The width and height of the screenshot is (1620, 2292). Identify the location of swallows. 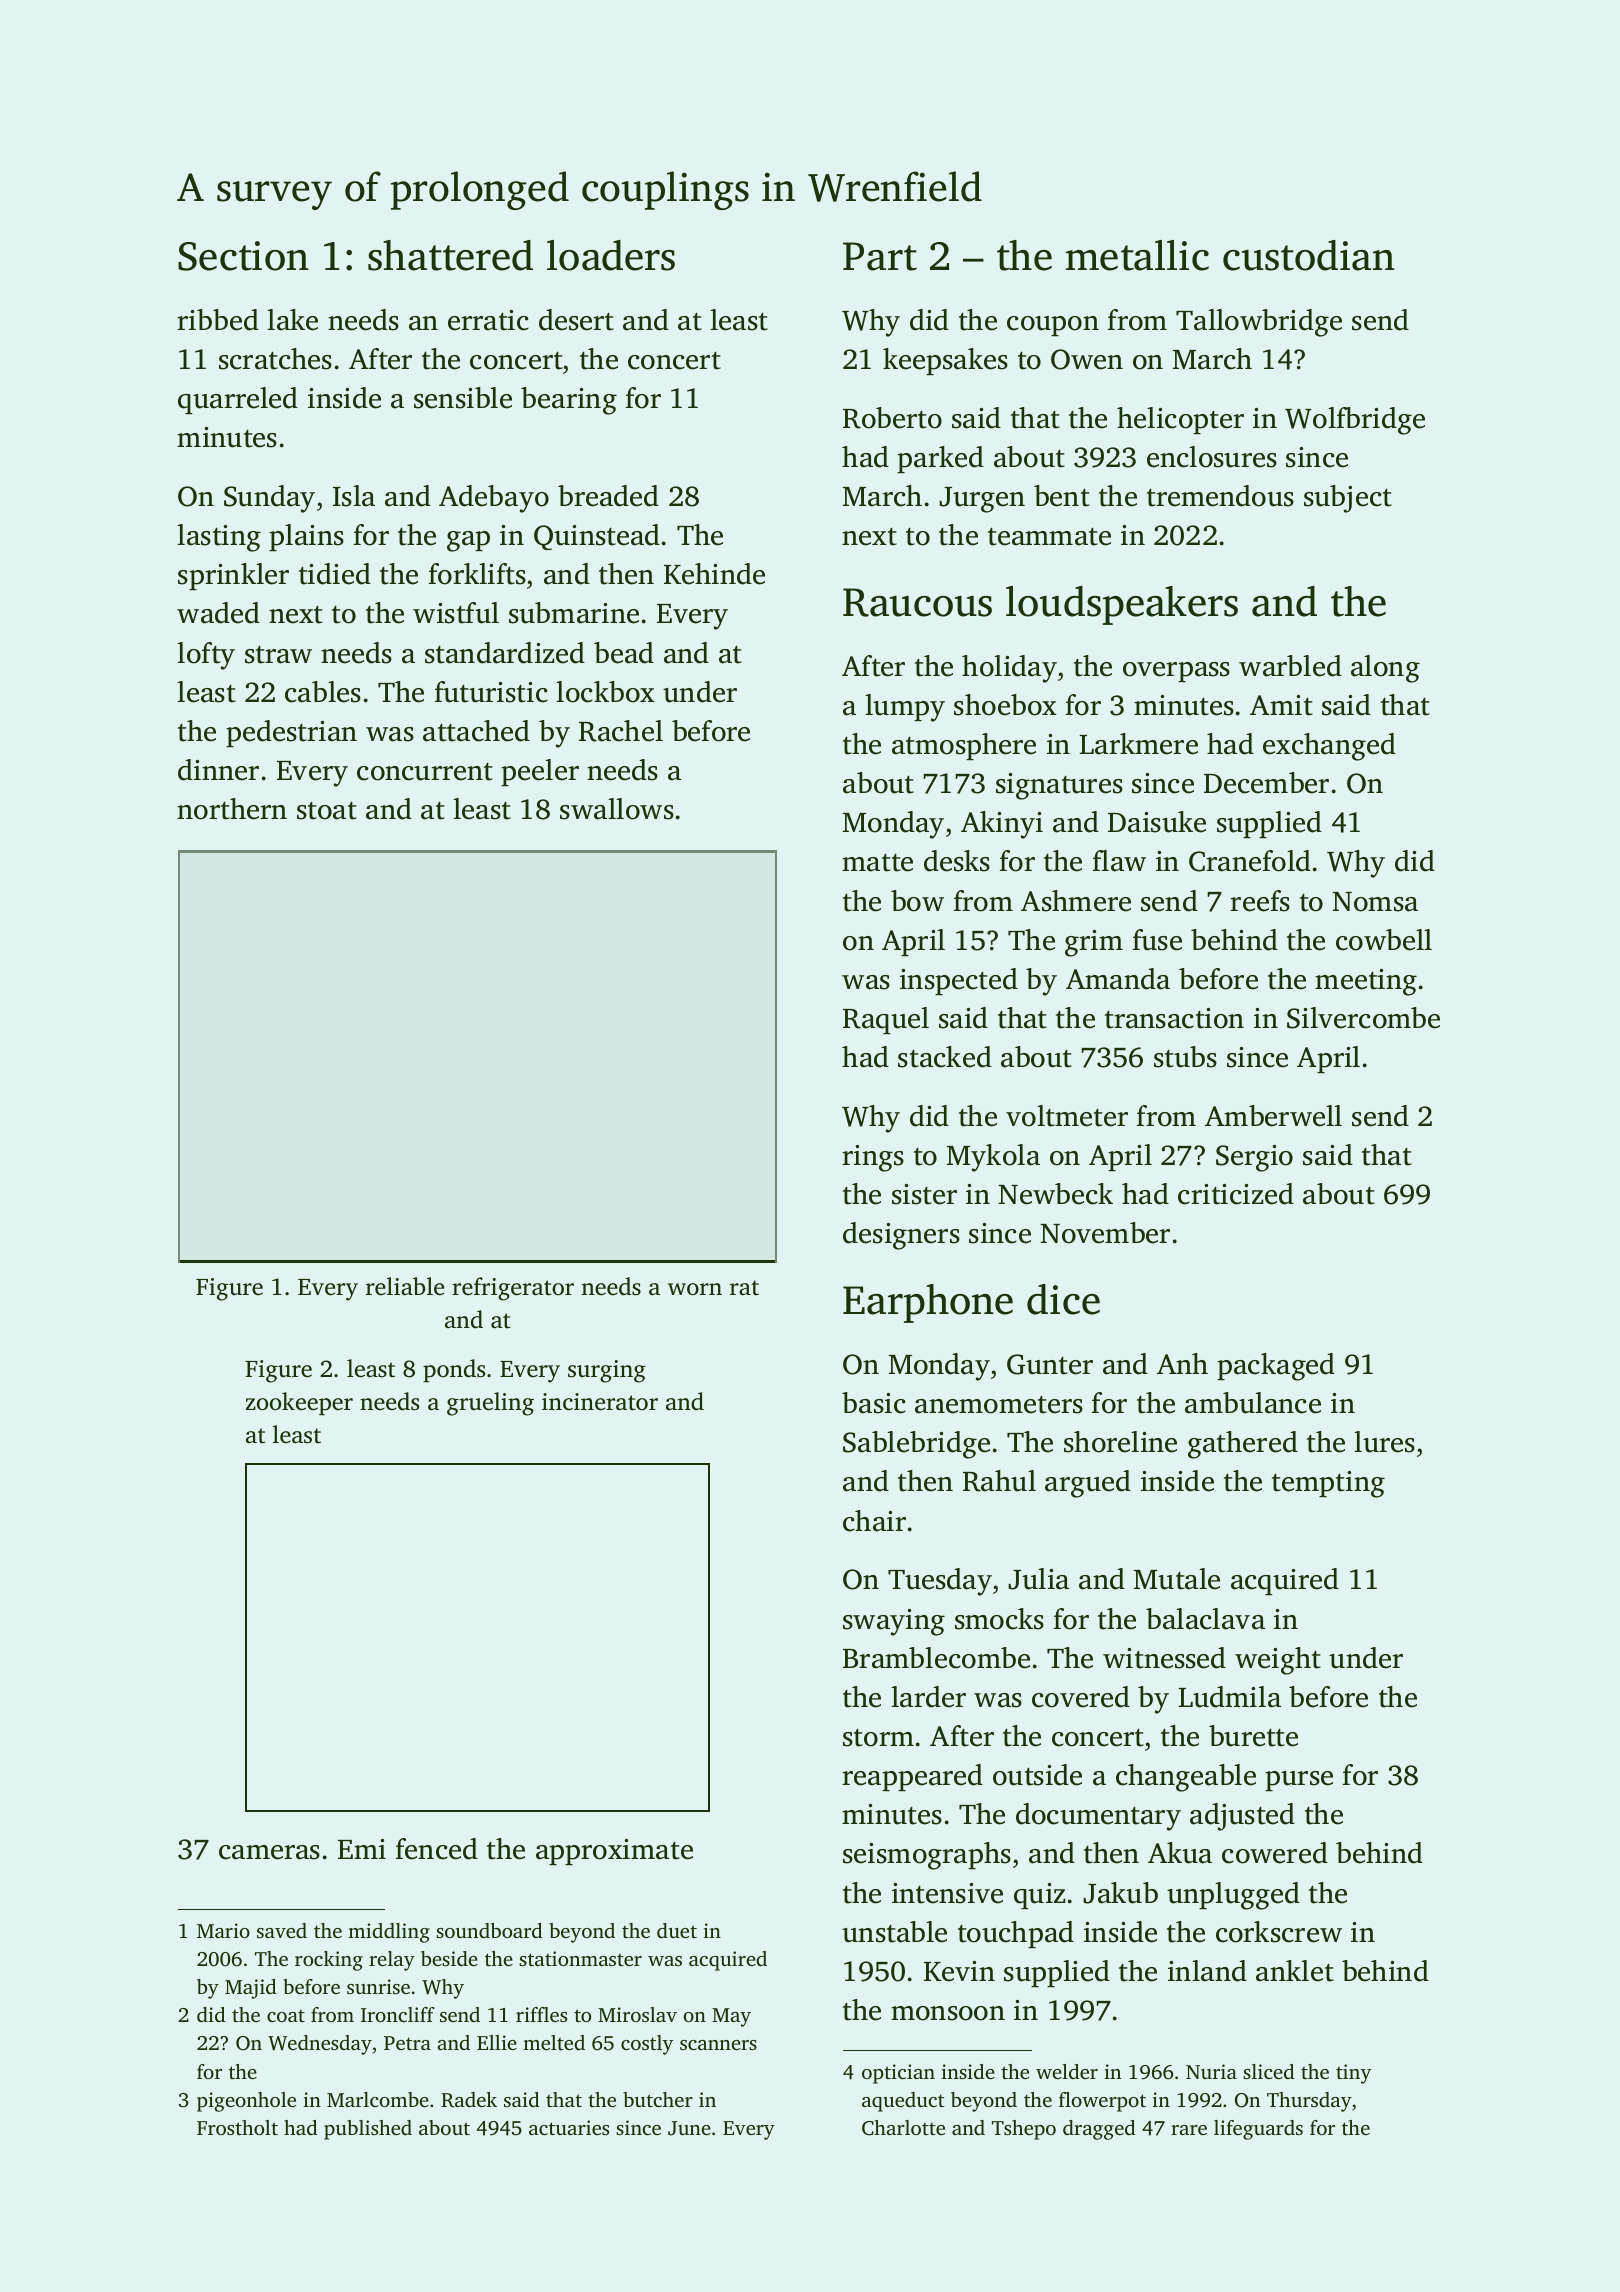
(617, 809).
